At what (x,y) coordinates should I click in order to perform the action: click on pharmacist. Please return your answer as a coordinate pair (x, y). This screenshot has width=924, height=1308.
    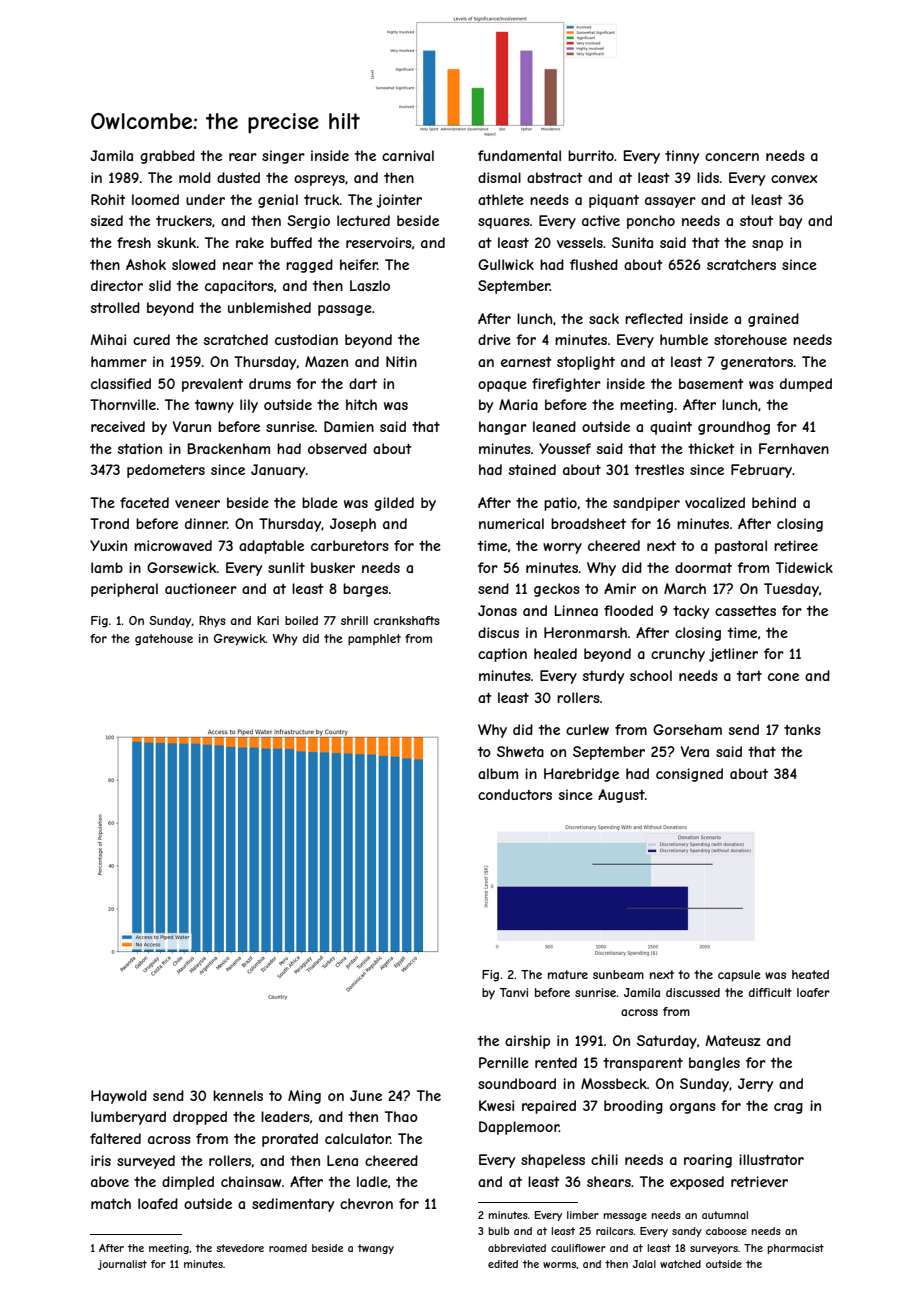
    Looking at the image, I should click on (795, 1249).
